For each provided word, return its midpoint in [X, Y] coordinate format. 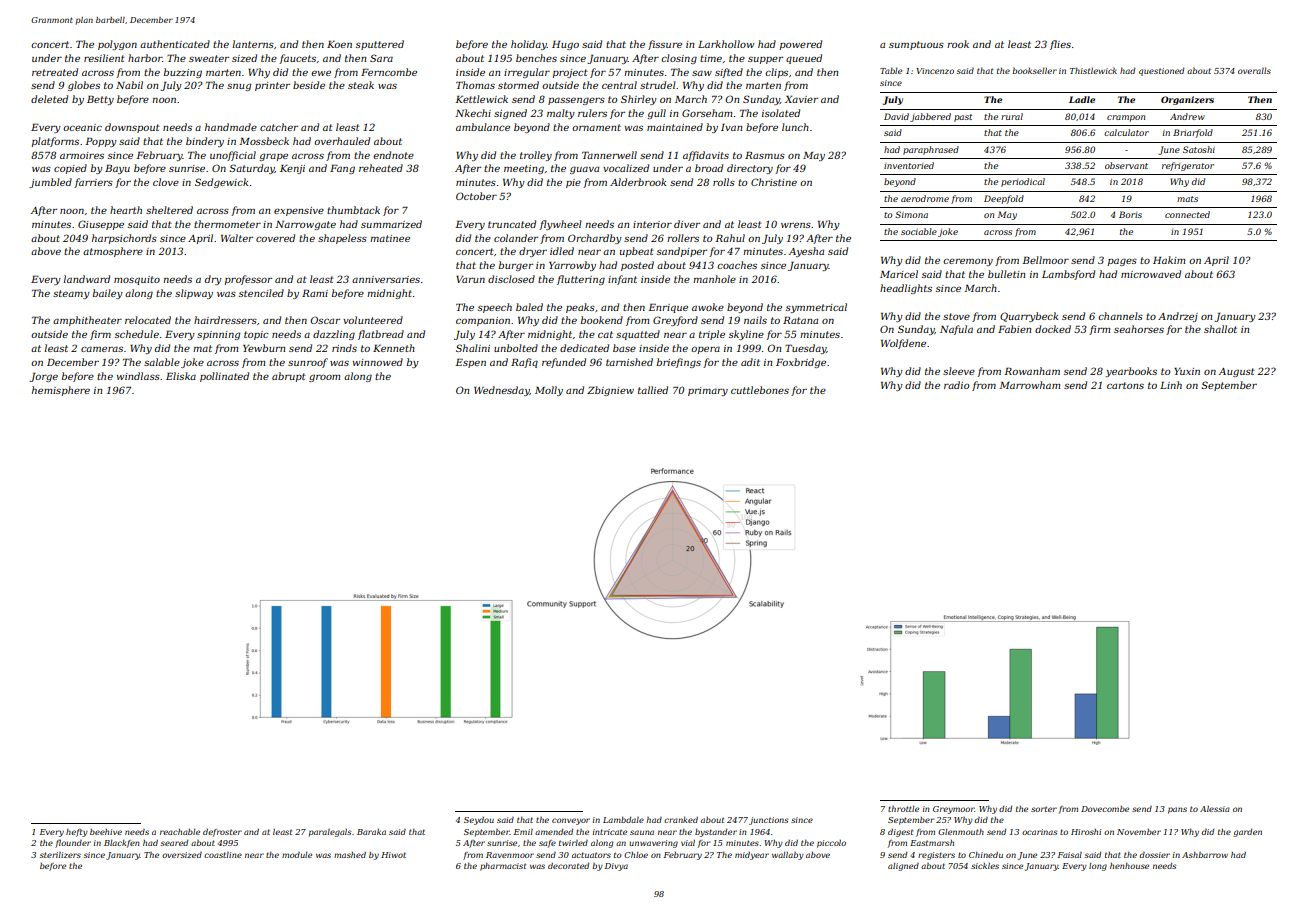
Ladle [1082, 99]
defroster [222, 833]
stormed [518, 85]
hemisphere [61, 391]
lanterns [253, 44]
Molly [549, 391]
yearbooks [1131, 372]
